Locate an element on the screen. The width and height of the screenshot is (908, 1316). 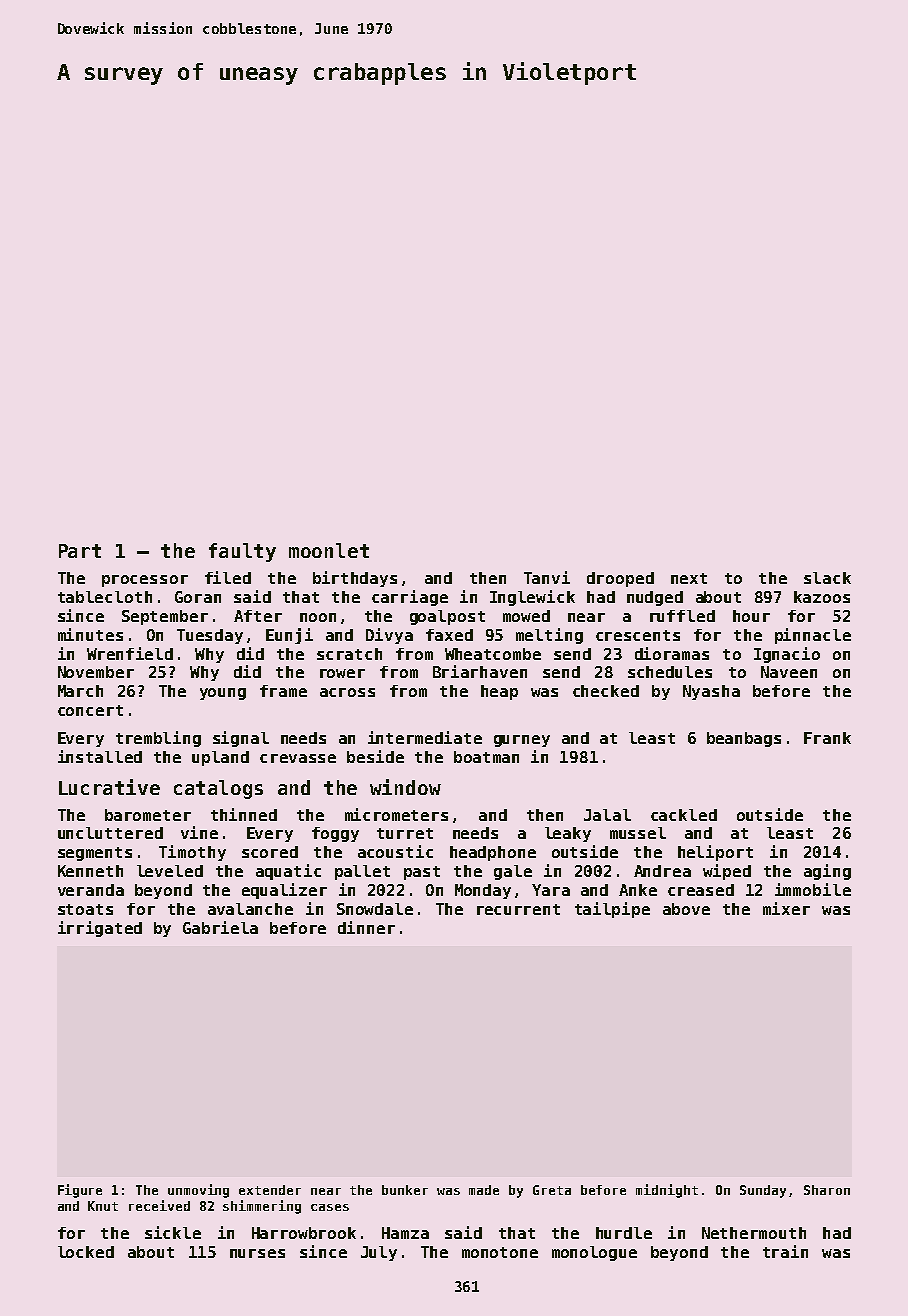
heliport is located at coordinates (715, 853).
